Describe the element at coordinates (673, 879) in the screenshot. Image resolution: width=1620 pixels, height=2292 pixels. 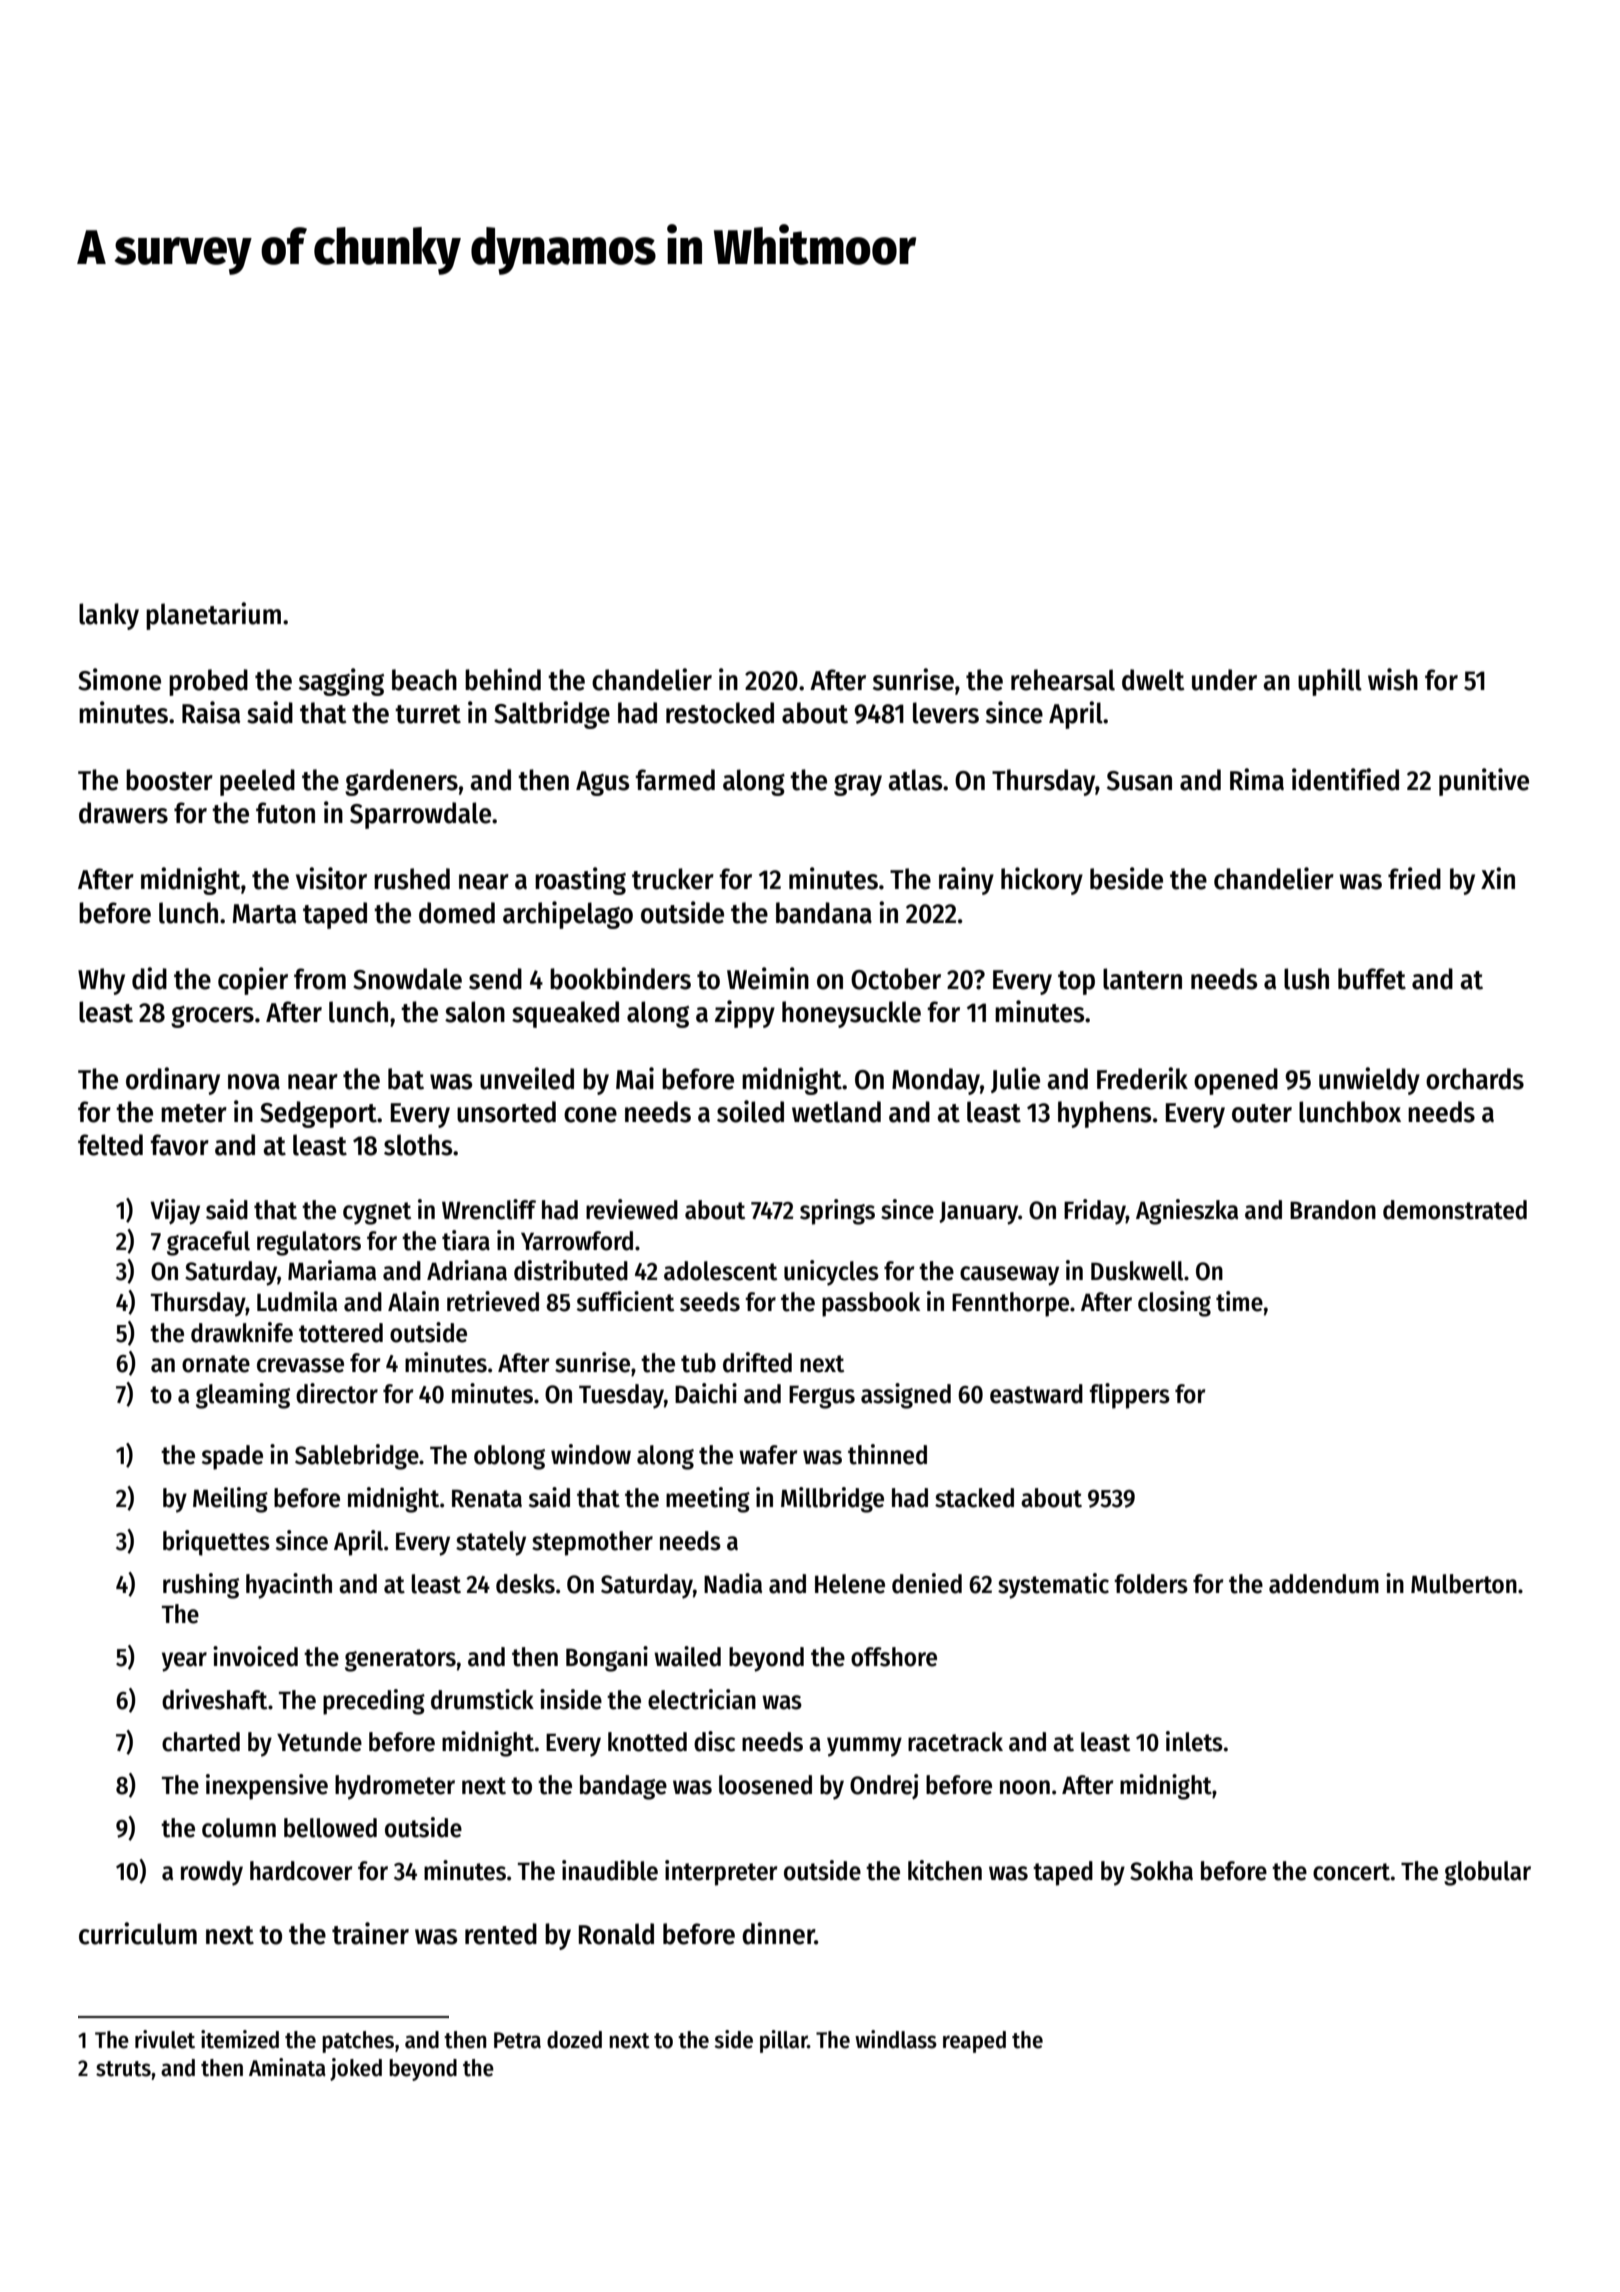
I see `trucker` at that location.
